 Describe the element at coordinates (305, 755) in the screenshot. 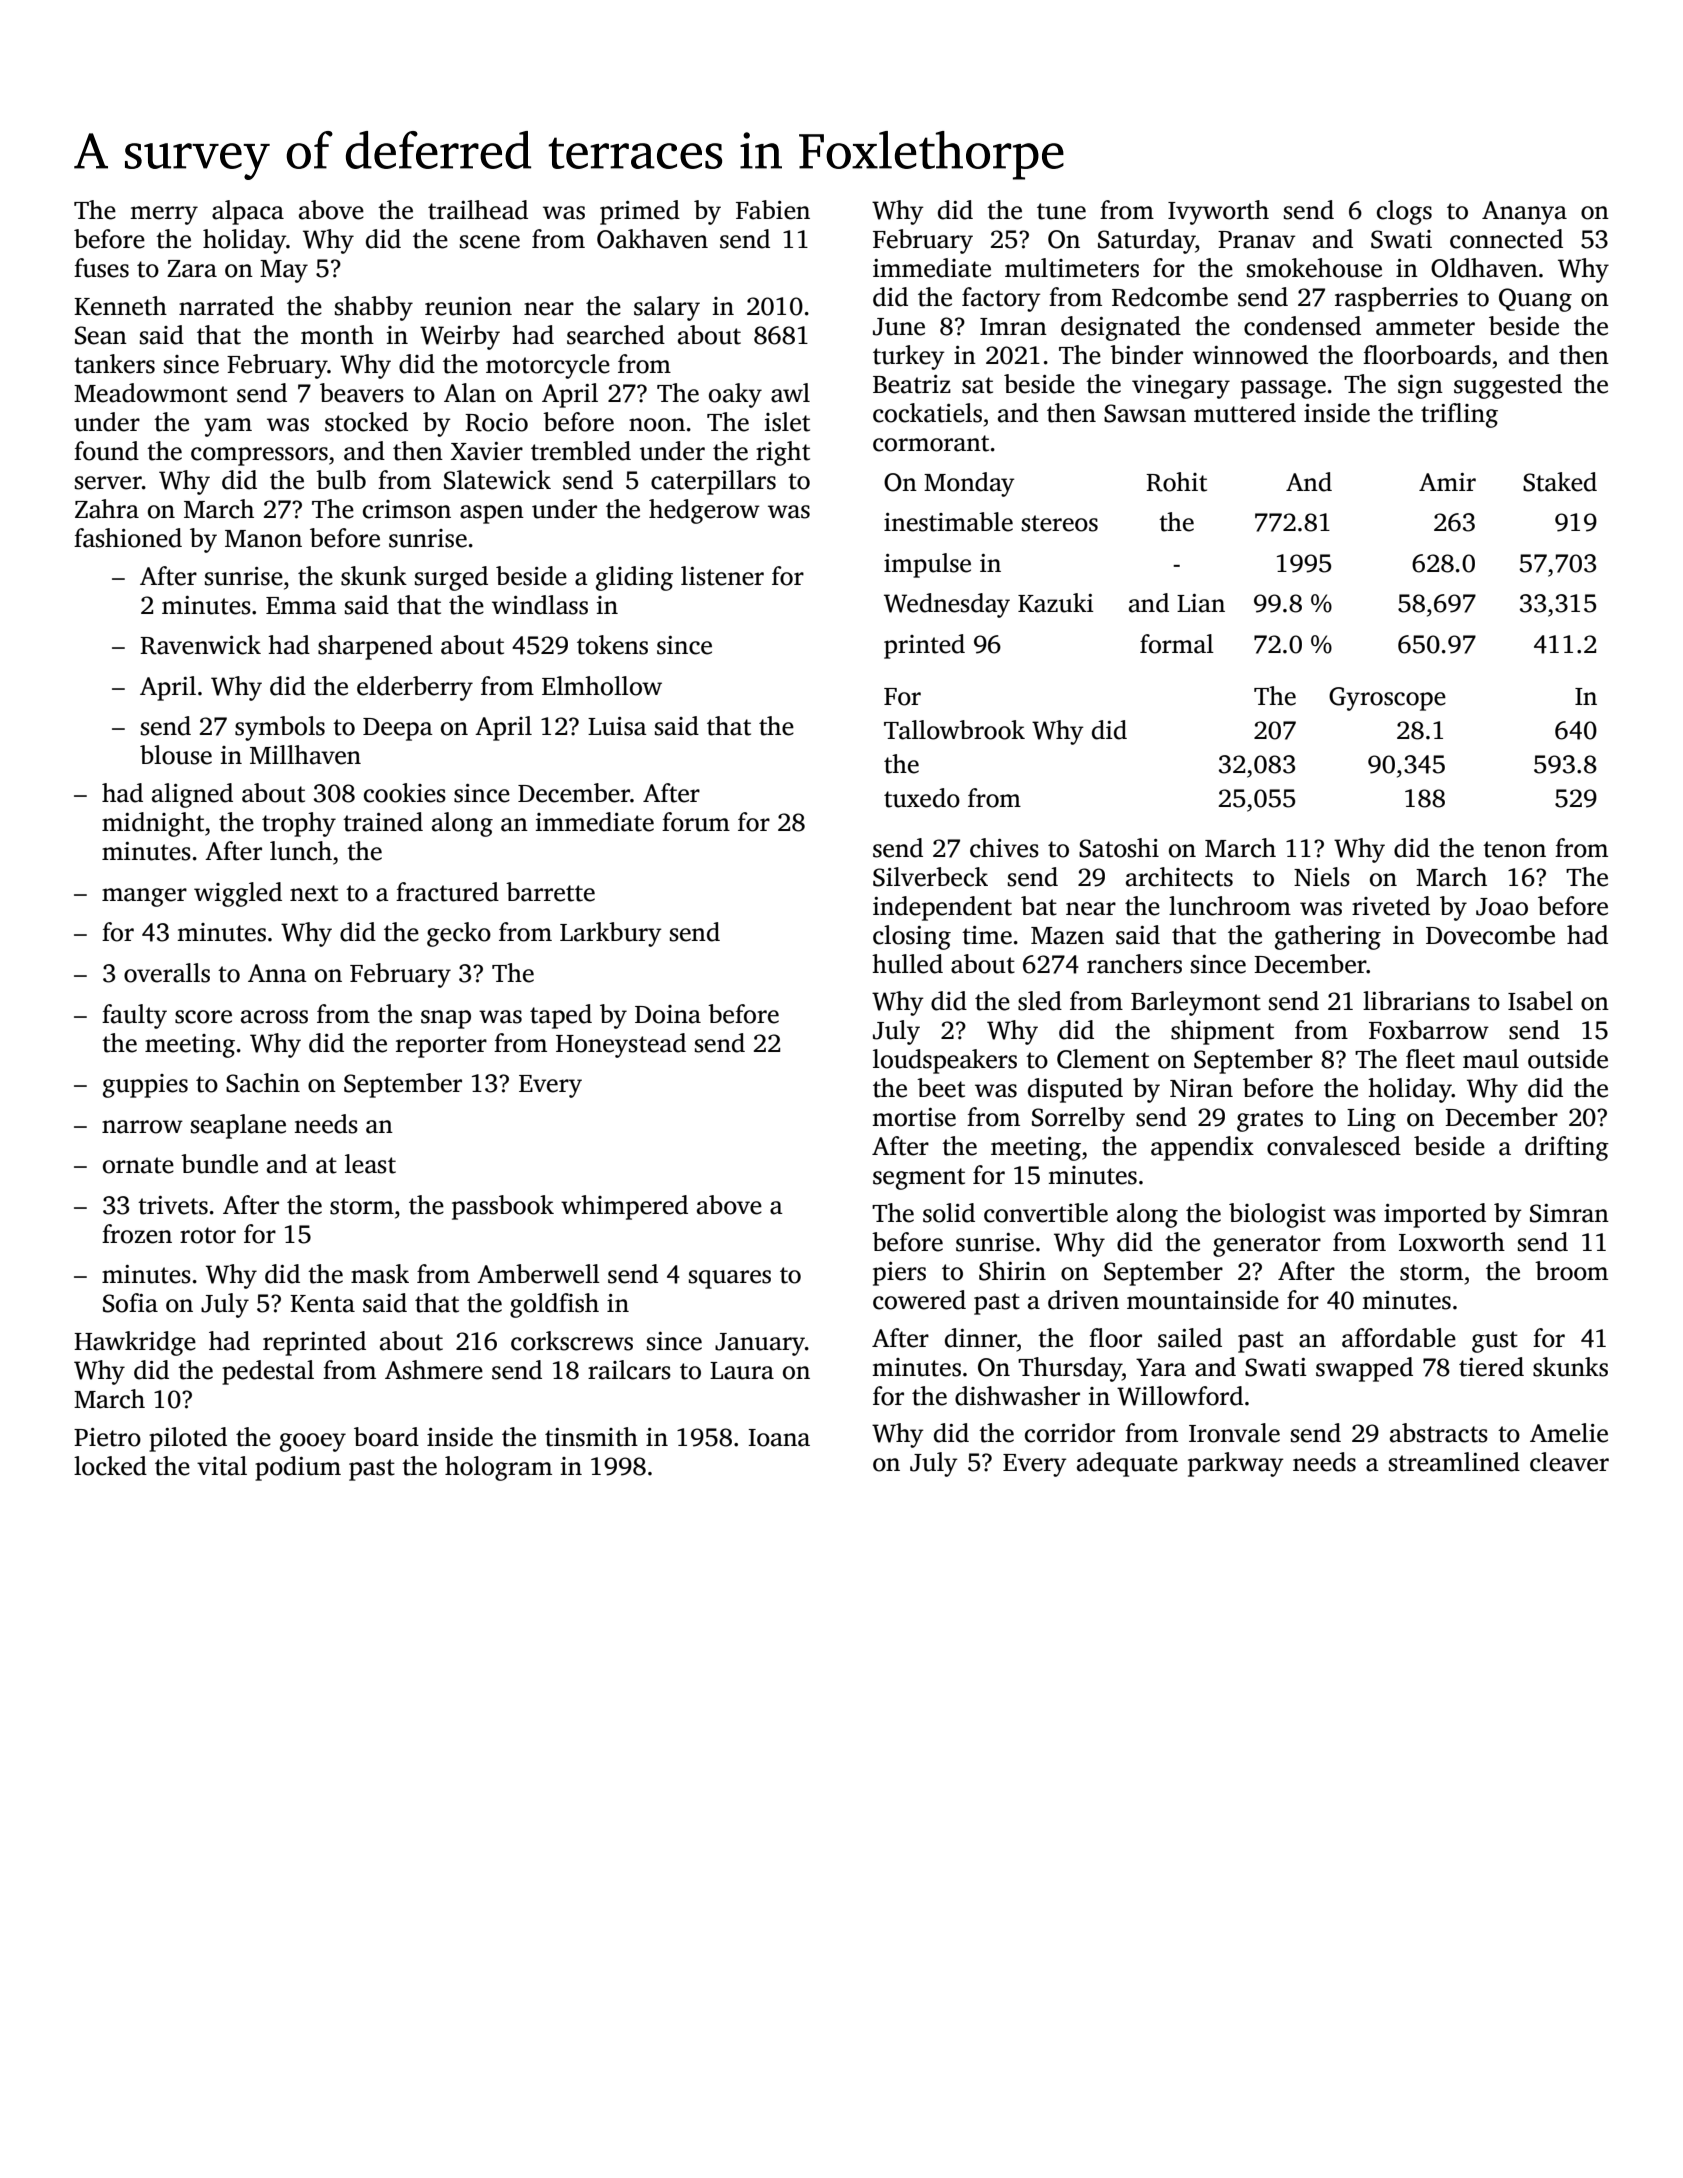

I see `Millhaven` at that location.
